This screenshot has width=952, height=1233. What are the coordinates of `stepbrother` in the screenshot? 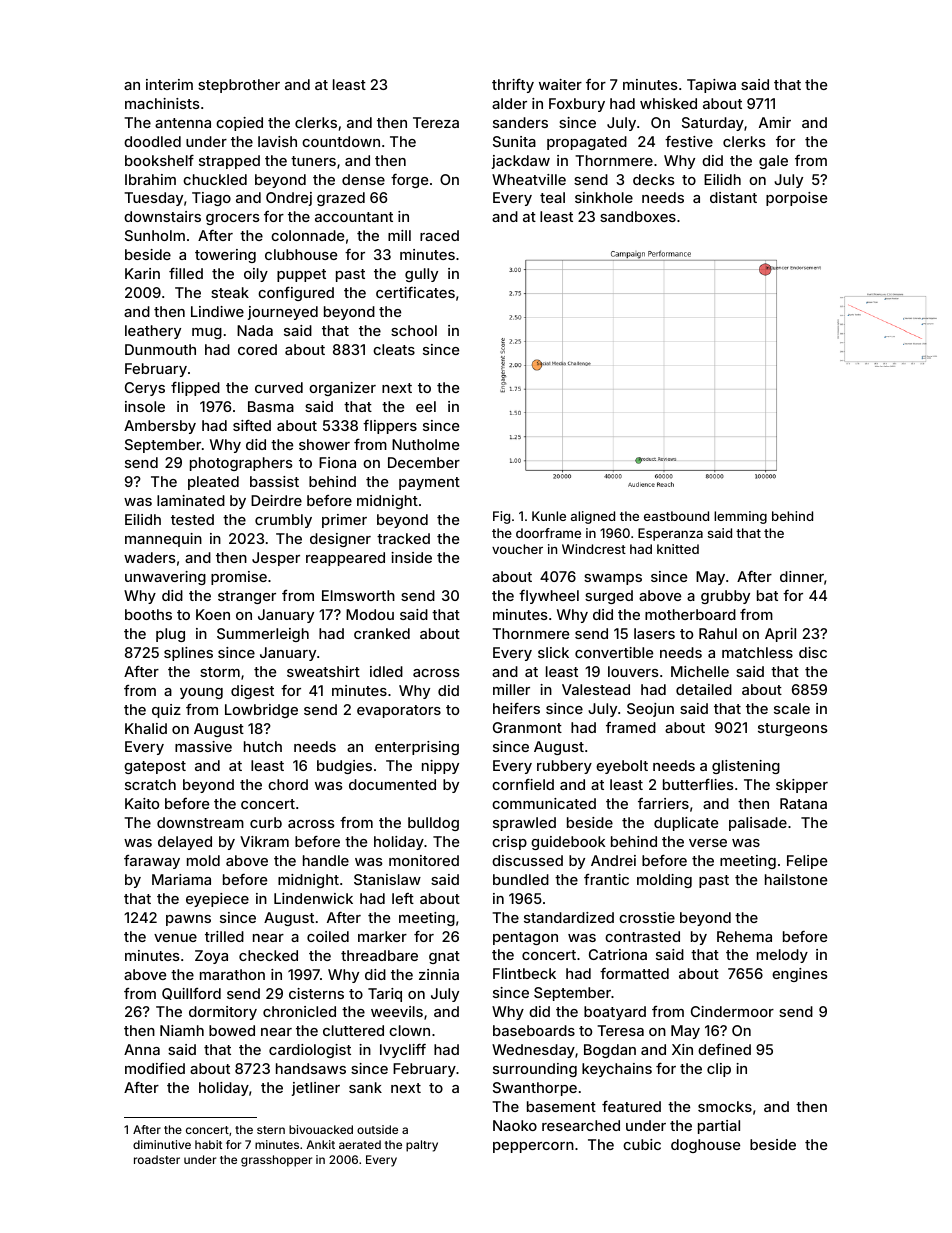 It's located at (239, 86).
